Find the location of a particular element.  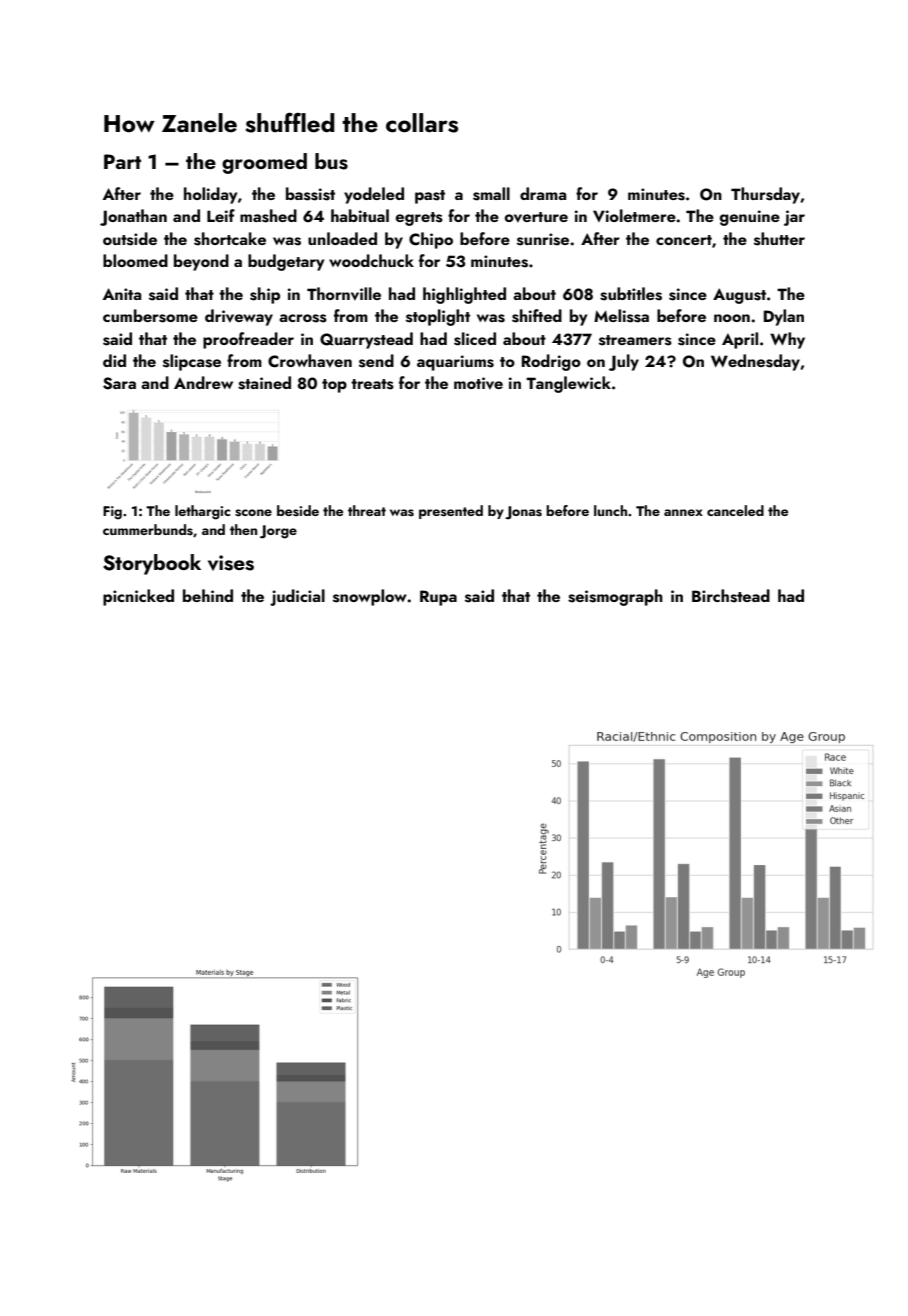

seismograph is located at coordinates (615, 597).
